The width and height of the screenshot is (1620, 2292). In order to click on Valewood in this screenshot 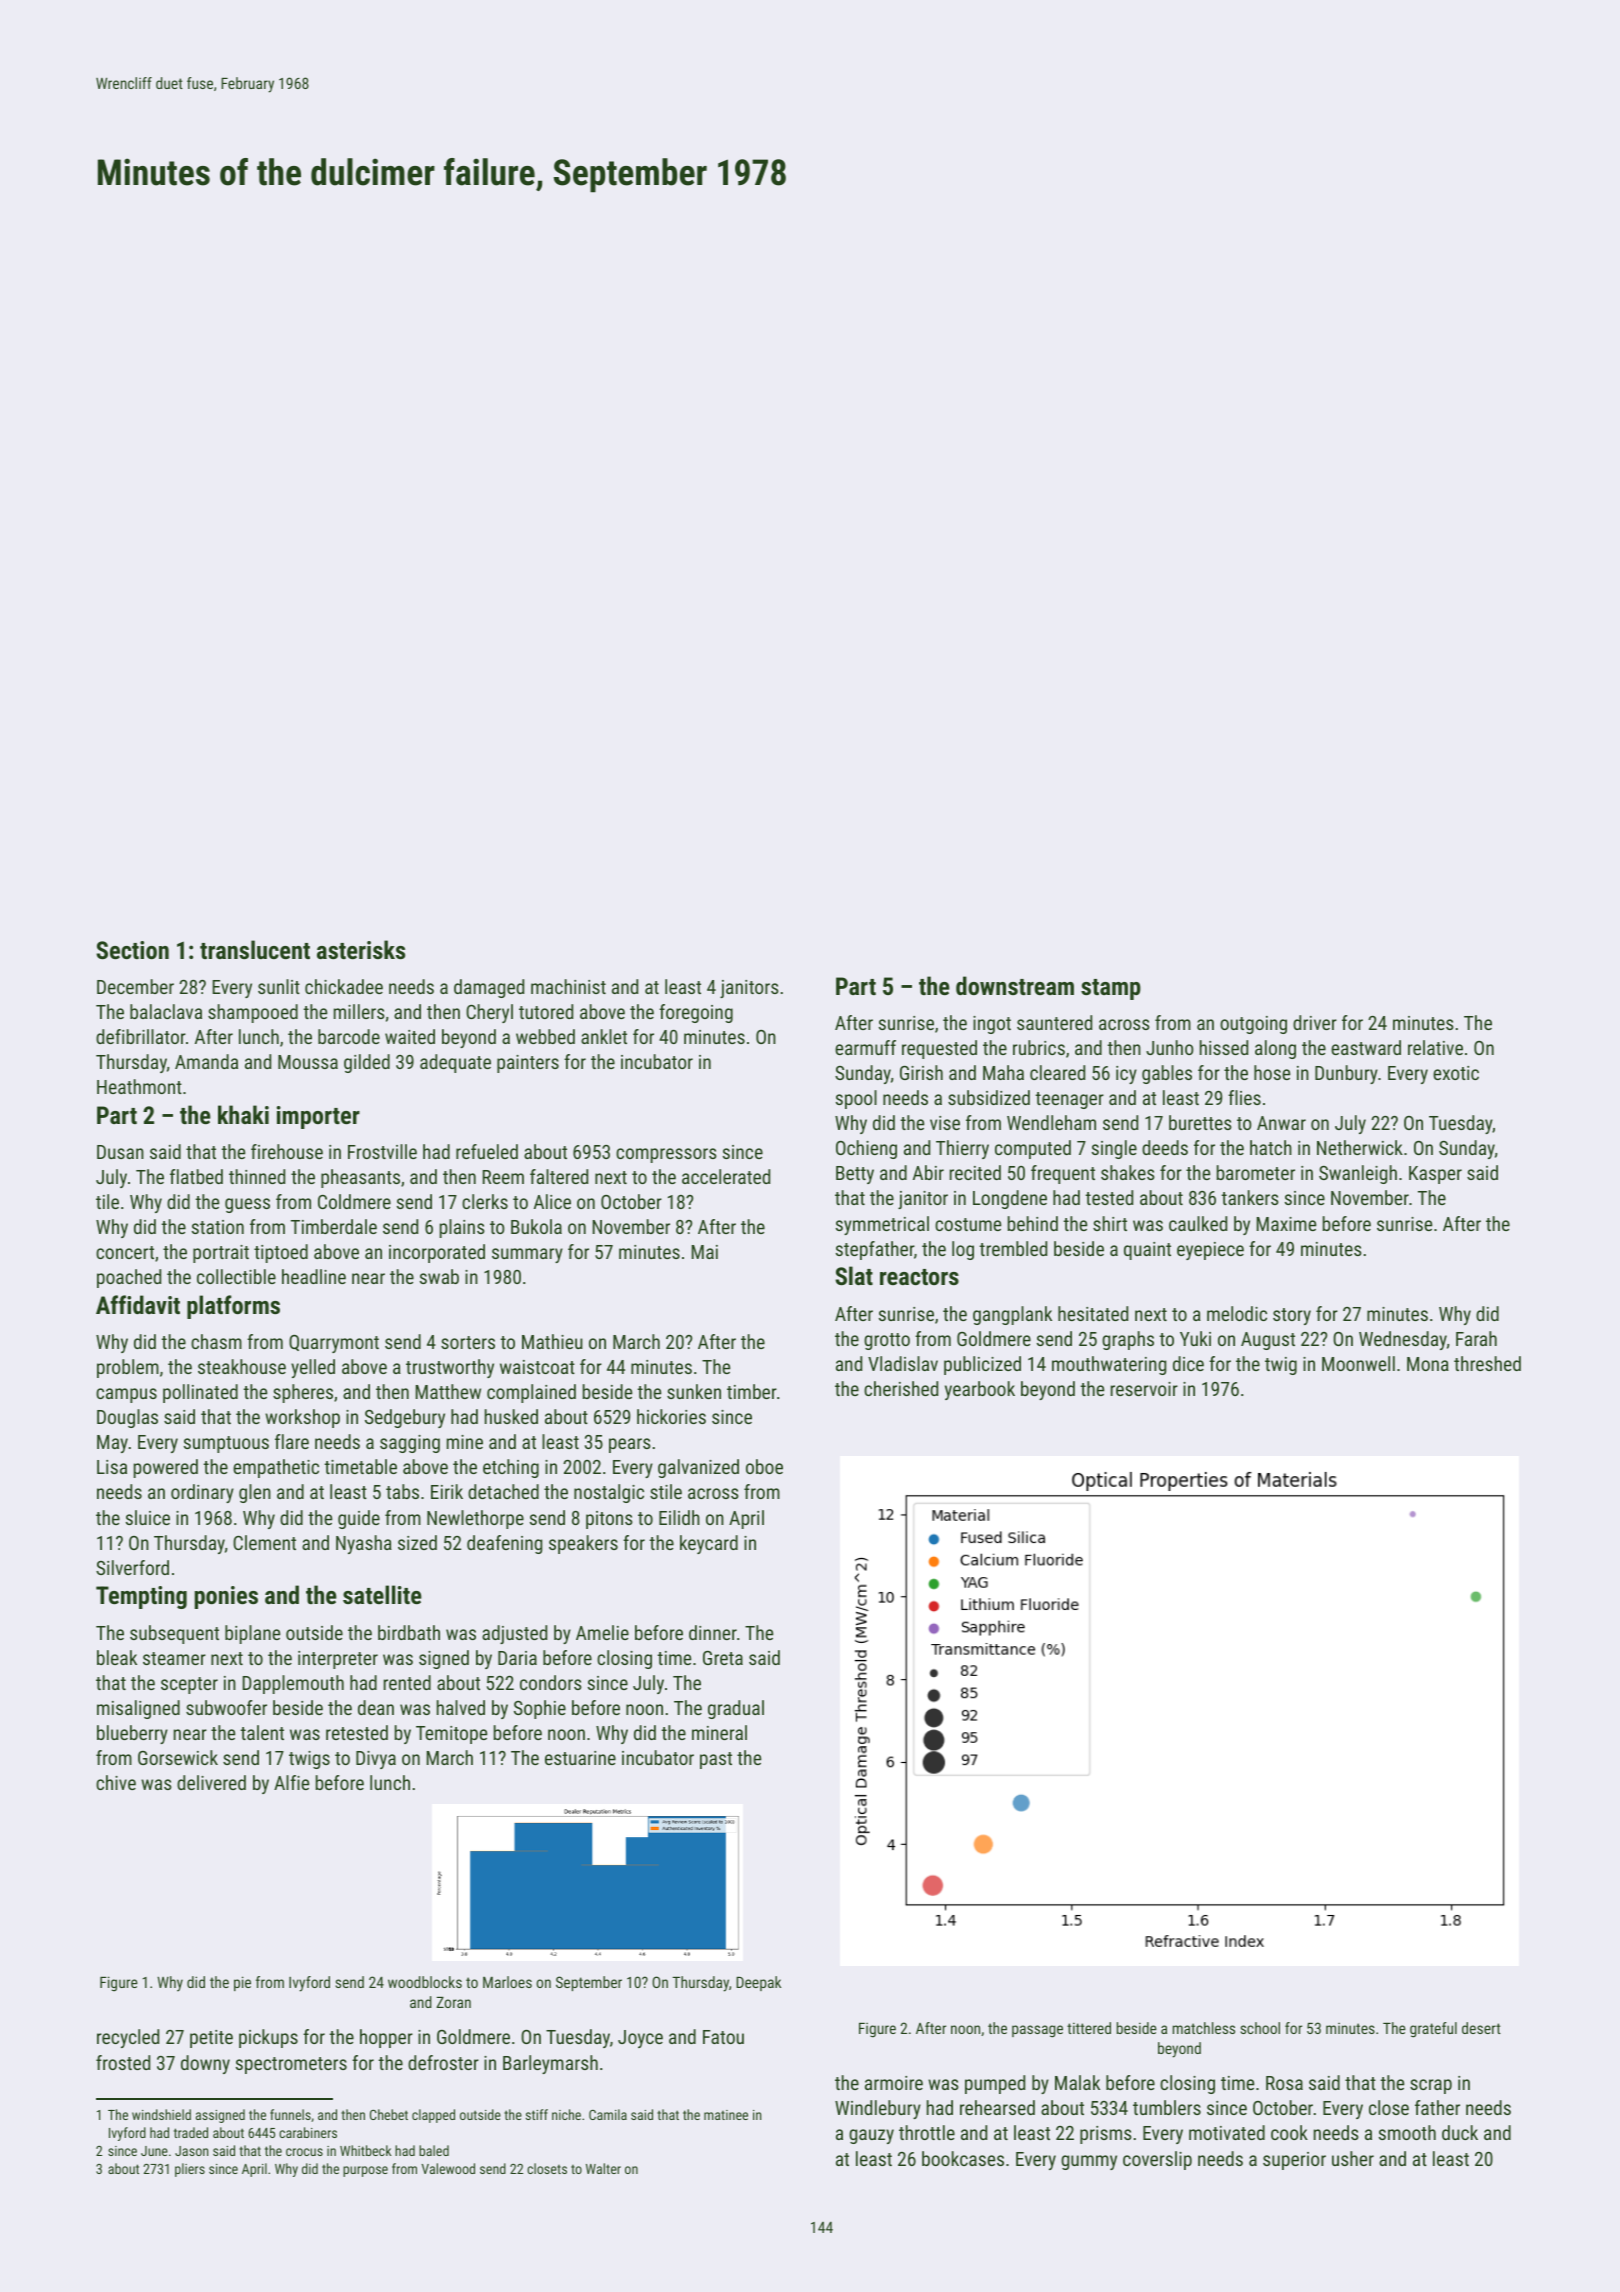, I will do `click(448, 2168)`.
